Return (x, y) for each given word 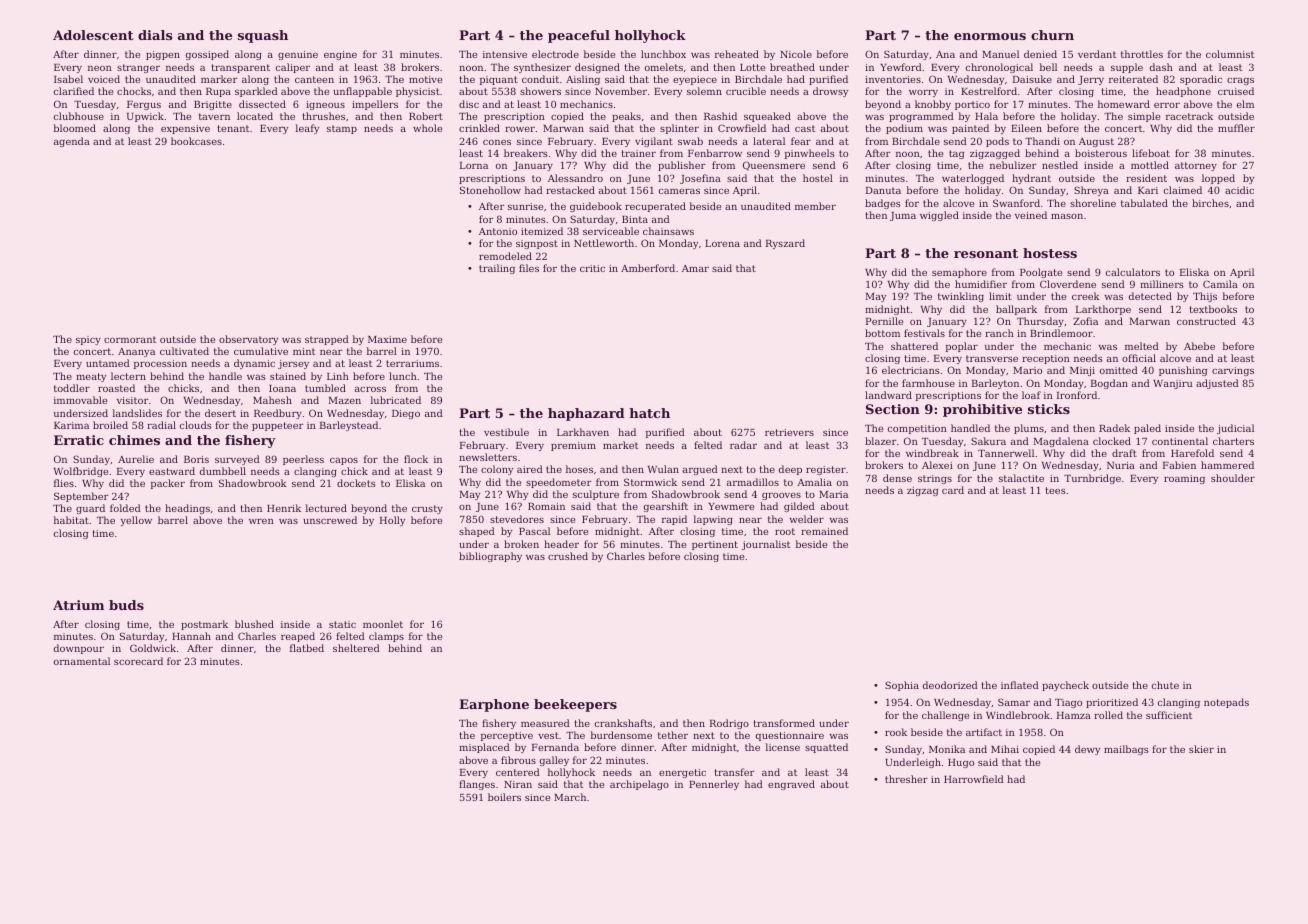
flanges (477, 785)
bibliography (490, 557)
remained (824, 531)
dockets (356, 483)
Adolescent (93, 35)
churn (1052, 35)
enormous (990, 36)
